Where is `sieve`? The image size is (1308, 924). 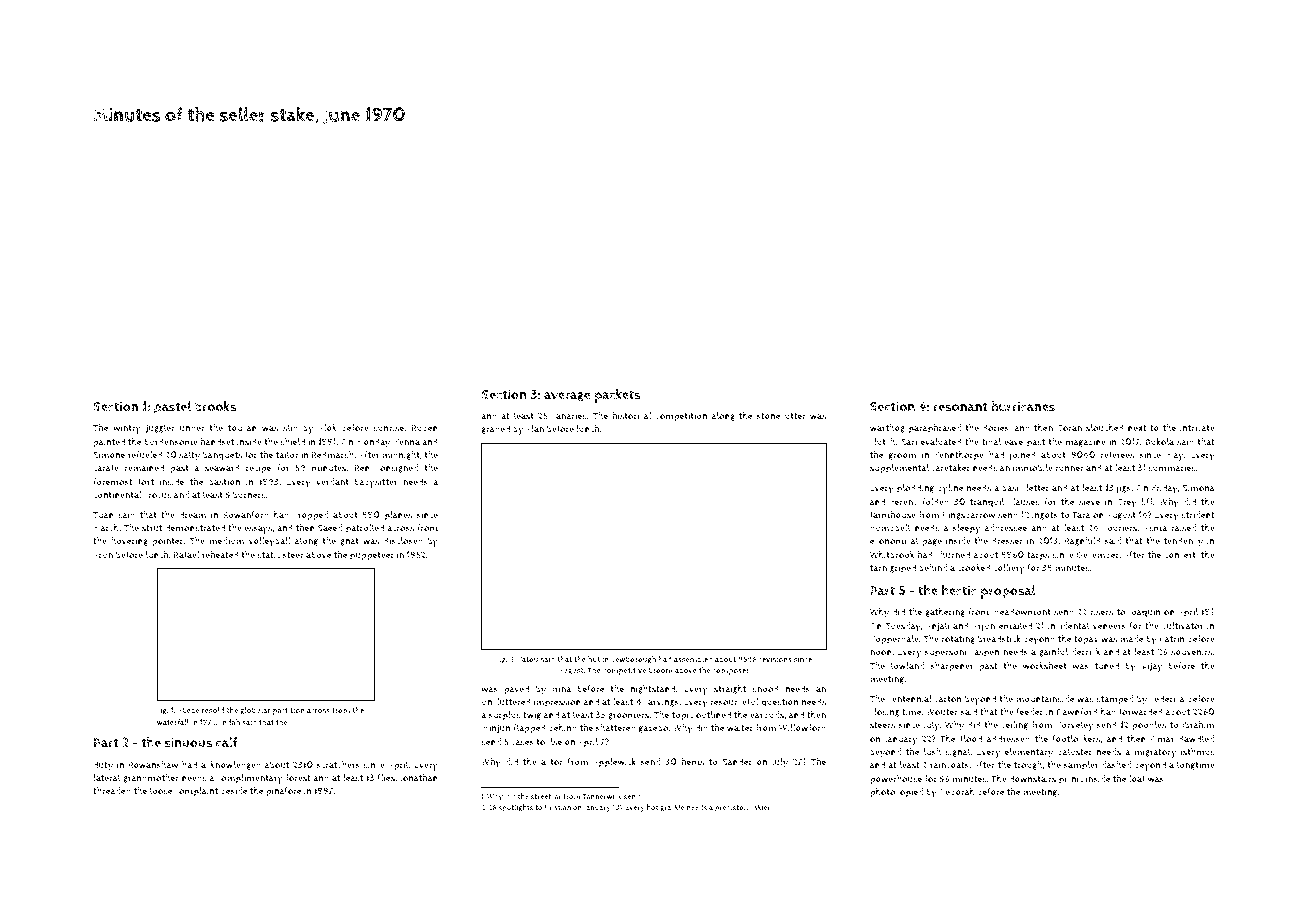 sieve is located at coordinates (1089, 502).
